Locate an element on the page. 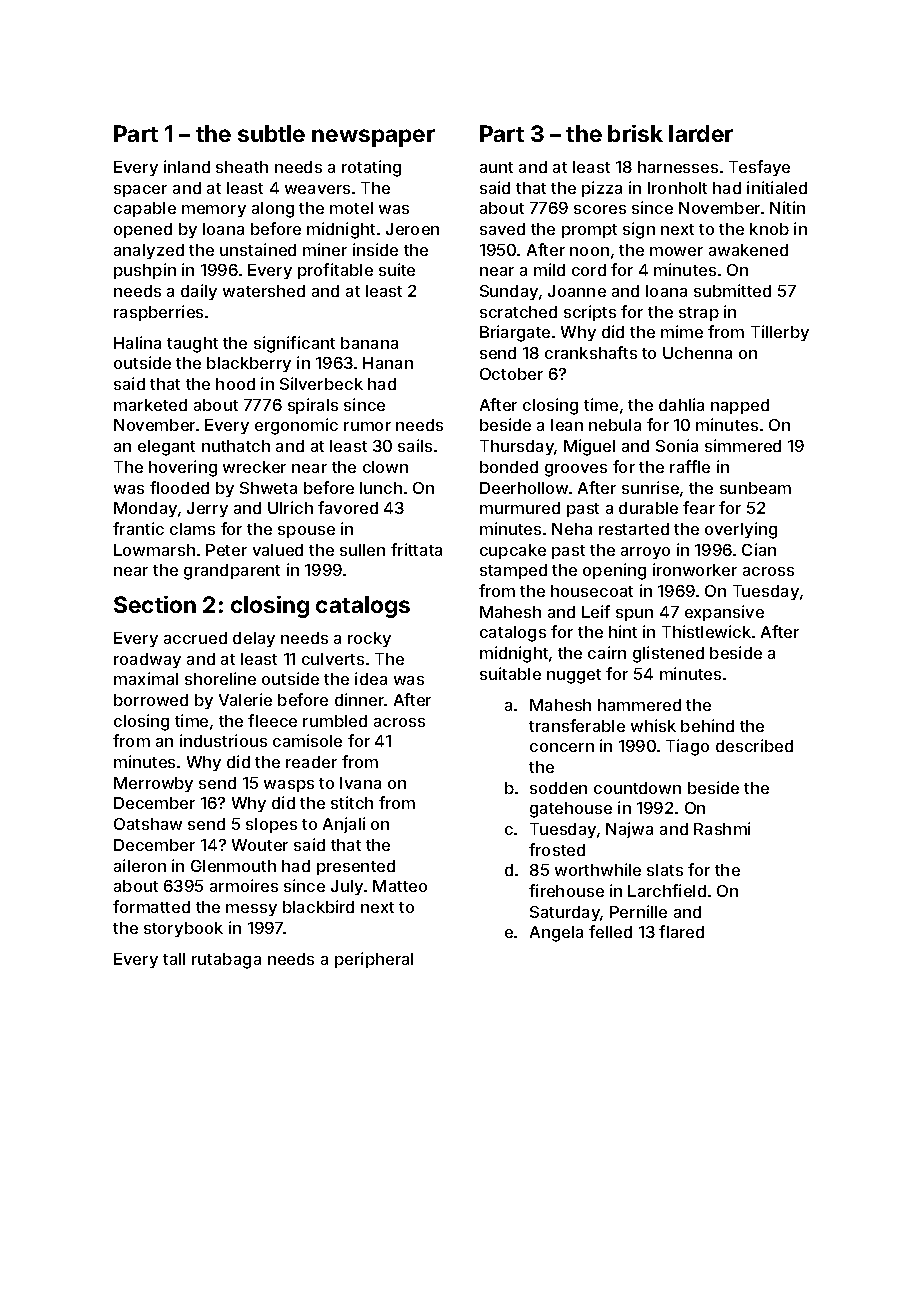 The height and width of the page is (1314, 924). banana is located at coordinates (369, 343).
